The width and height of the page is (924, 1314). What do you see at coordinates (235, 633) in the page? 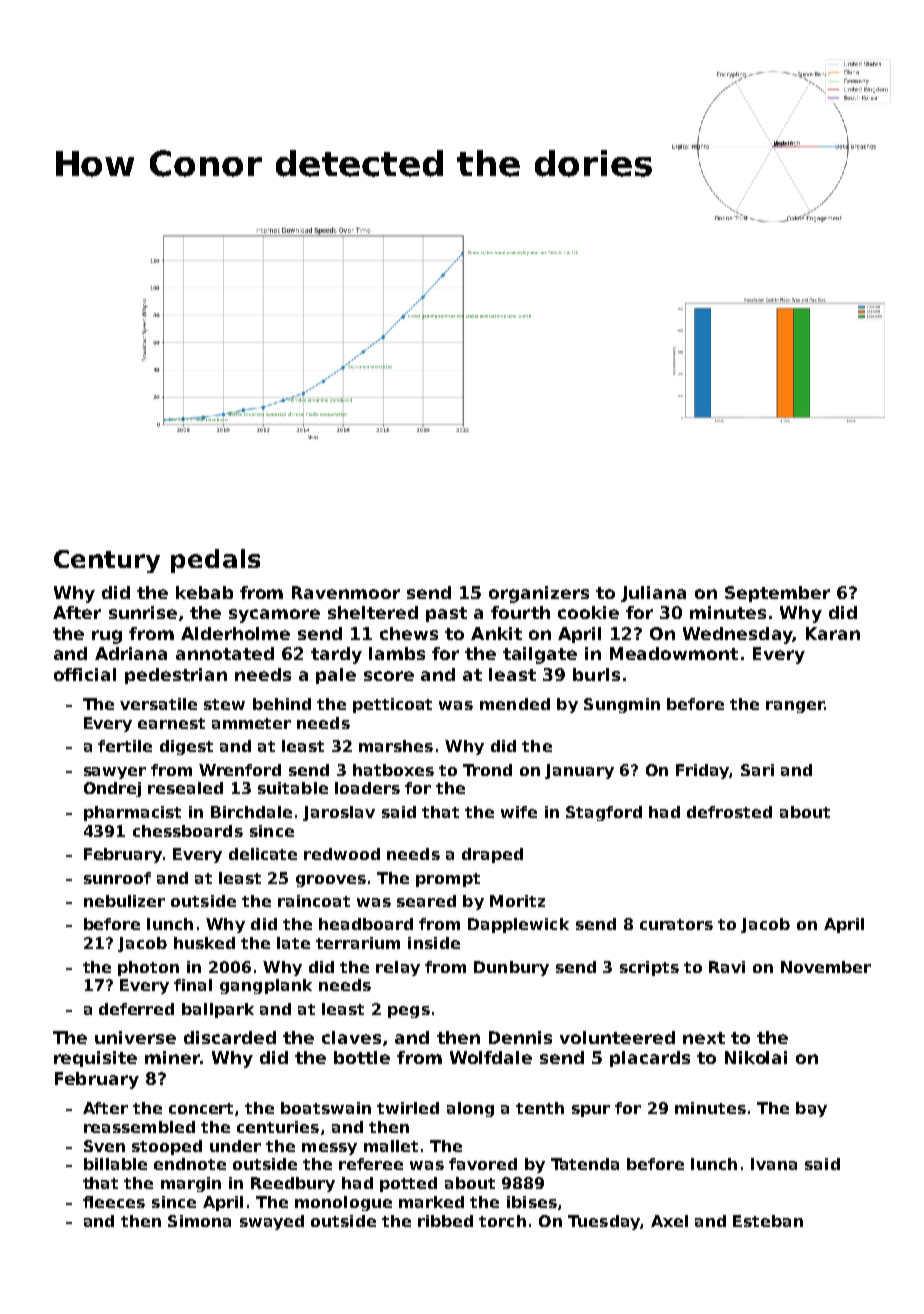
I see `Alderholme` at bounding box center [235, 633].
